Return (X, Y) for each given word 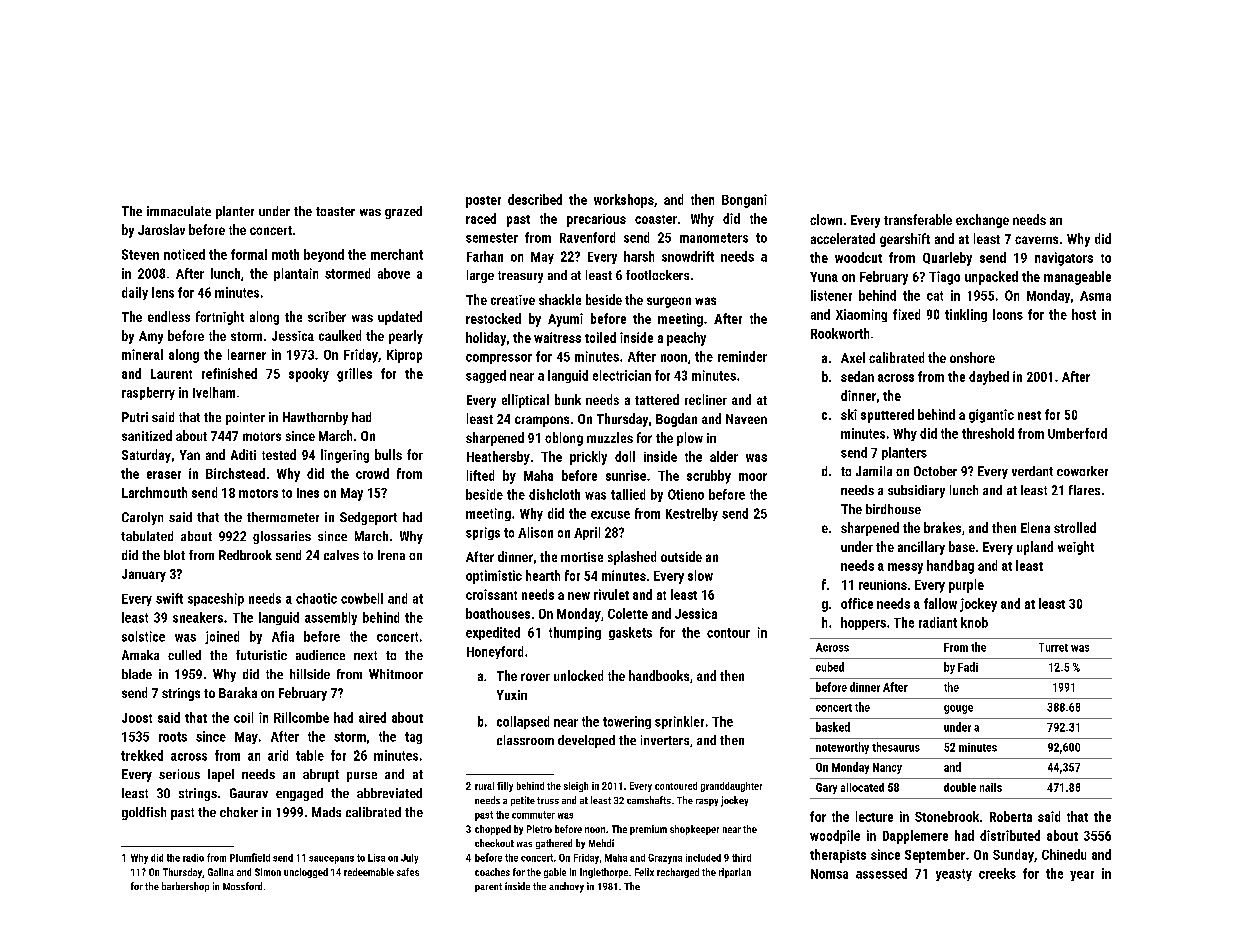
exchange (982, 221)
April (587, 533)
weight (1076, 548)
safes (408, 872)
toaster (335, 211)
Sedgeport (368, 518)
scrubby (709, 477)
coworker (1082, 471)
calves (341, 555)
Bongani (744, 201)
